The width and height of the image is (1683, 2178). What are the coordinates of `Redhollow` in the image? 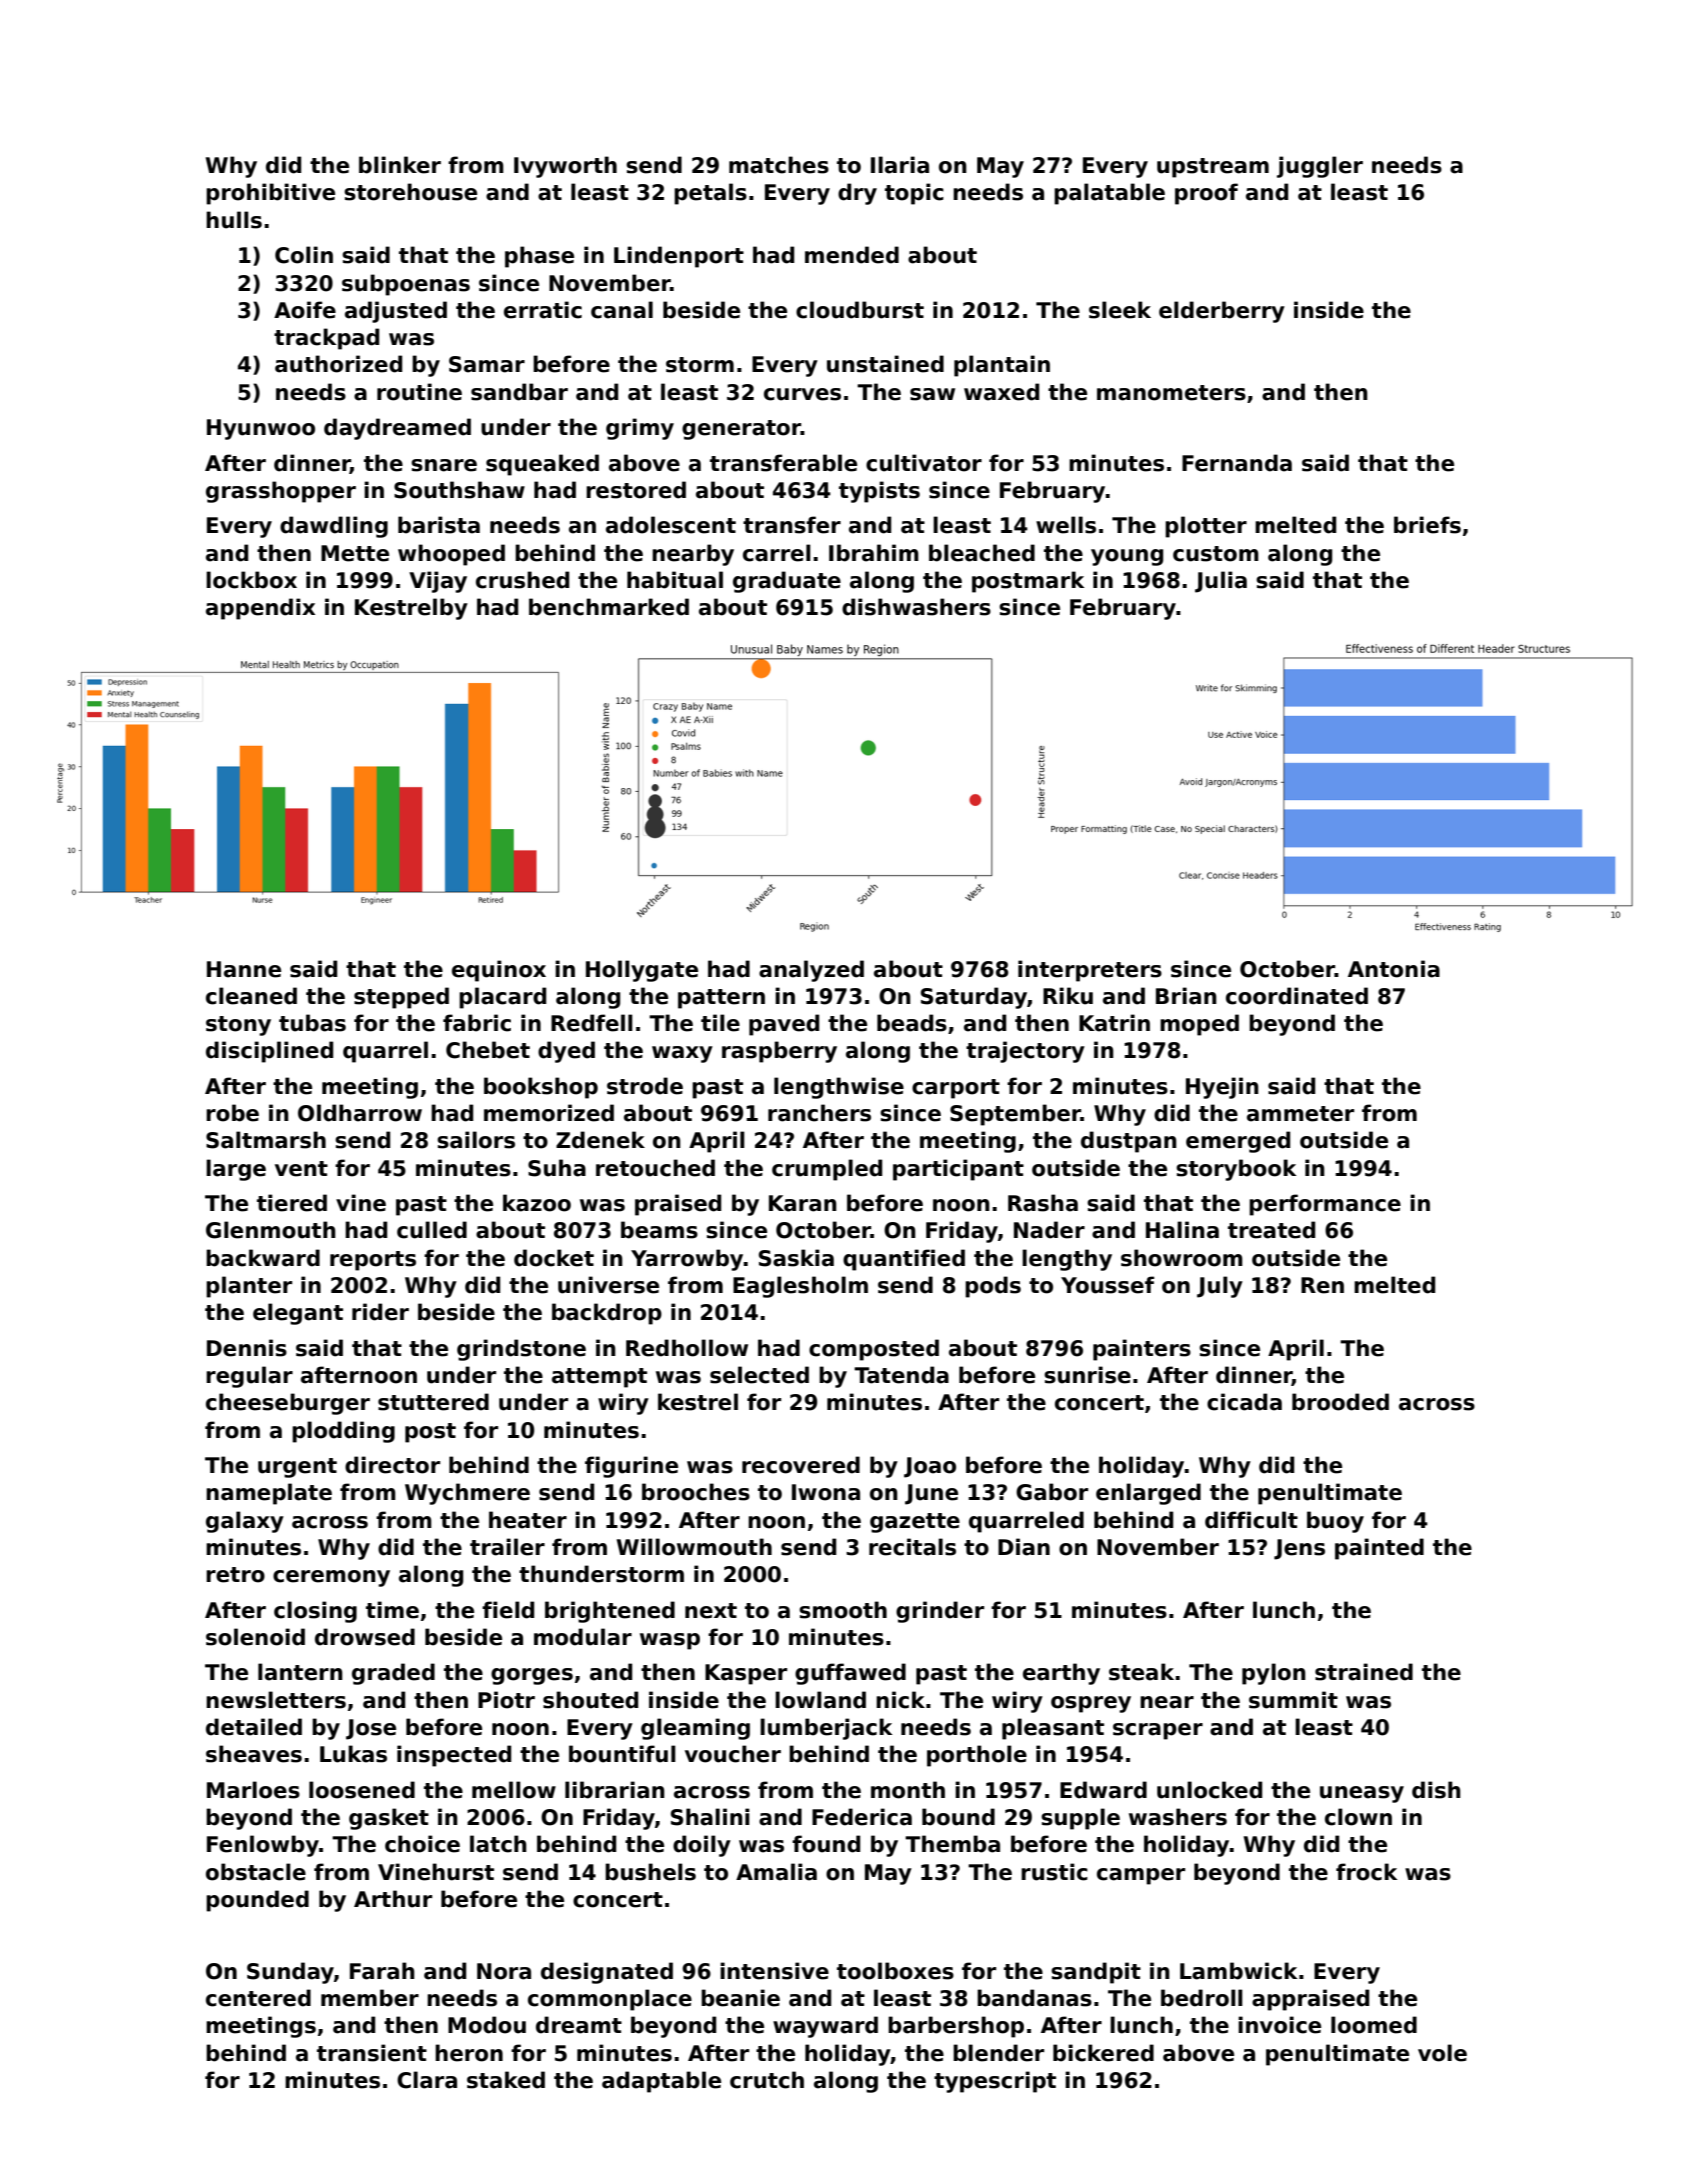 It's located at (687, 1348).
